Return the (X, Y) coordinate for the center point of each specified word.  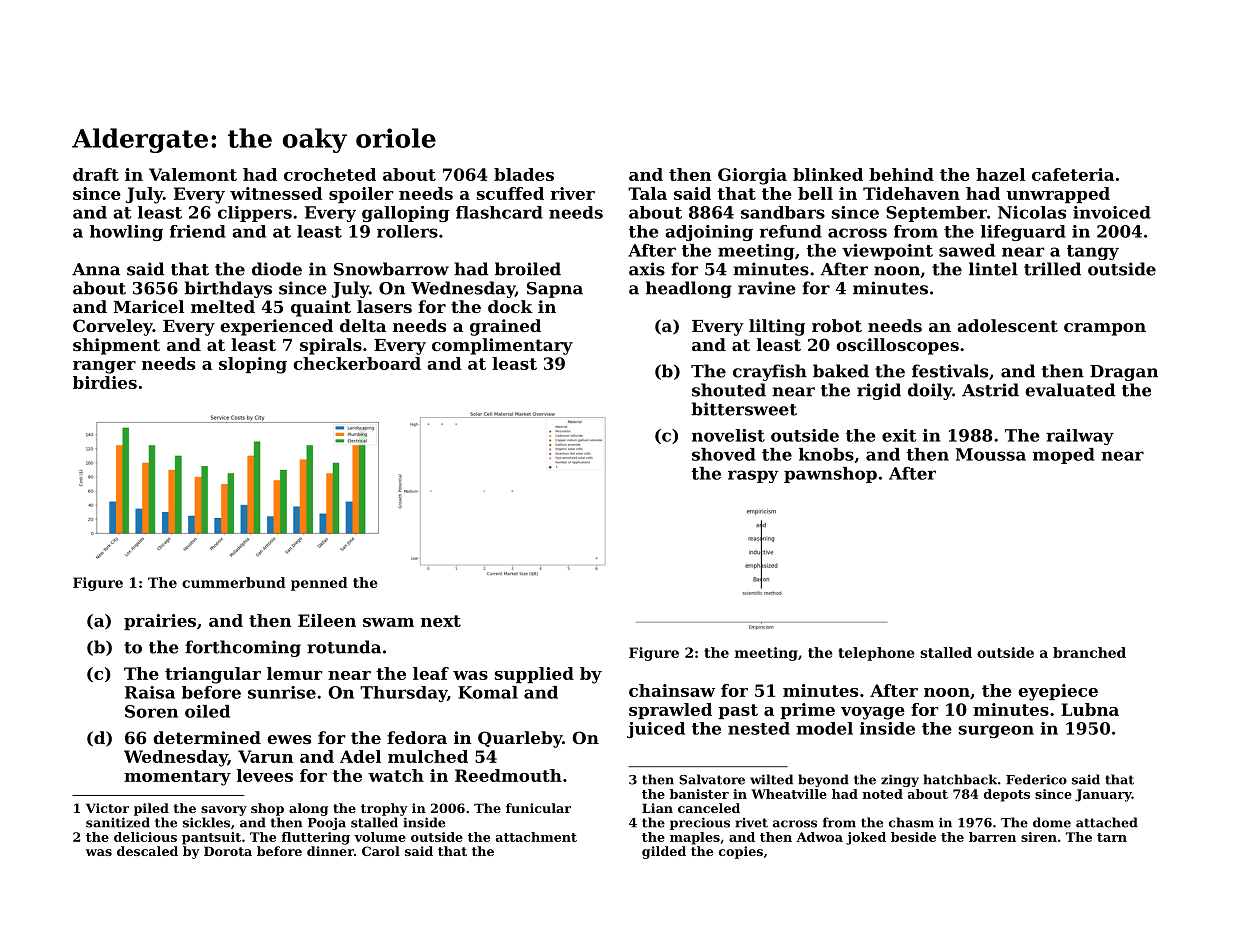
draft (96, 174)
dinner (330, 851)
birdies (105, 382)
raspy (753, 476)
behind (901, 174)
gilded (664, 852)
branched (1089, 652)
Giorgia (752, 176)
